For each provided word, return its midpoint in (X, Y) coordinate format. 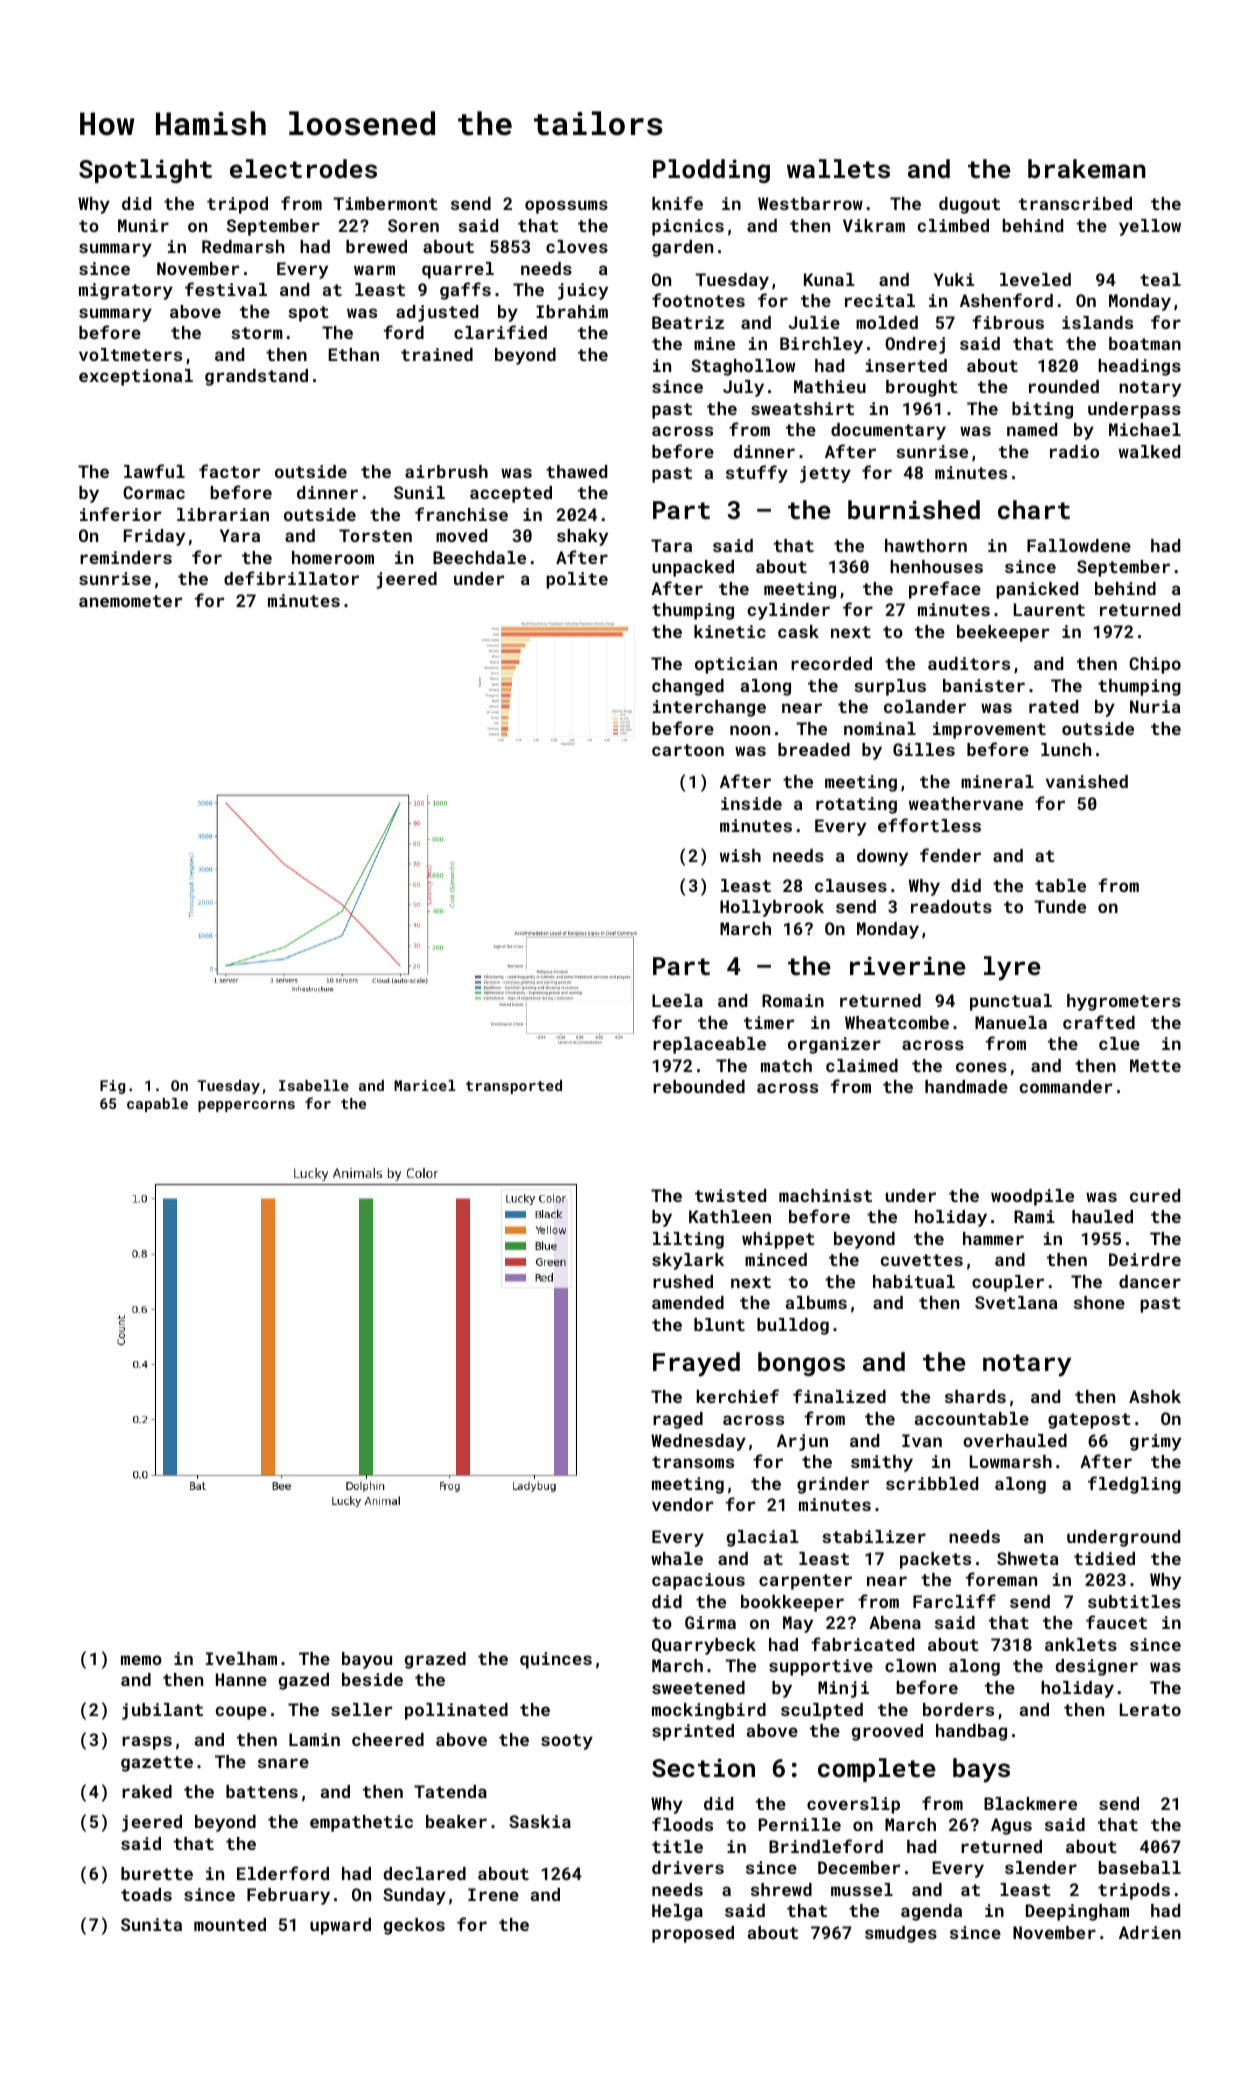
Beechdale (479, 557)
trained (437, 354)
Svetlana (1016, 1302)
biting (1042, 410)
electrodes (303, 168)
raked (147, 1791)
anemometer (130, 601)
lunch (1066, 749)
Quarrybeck (704, 1646)
